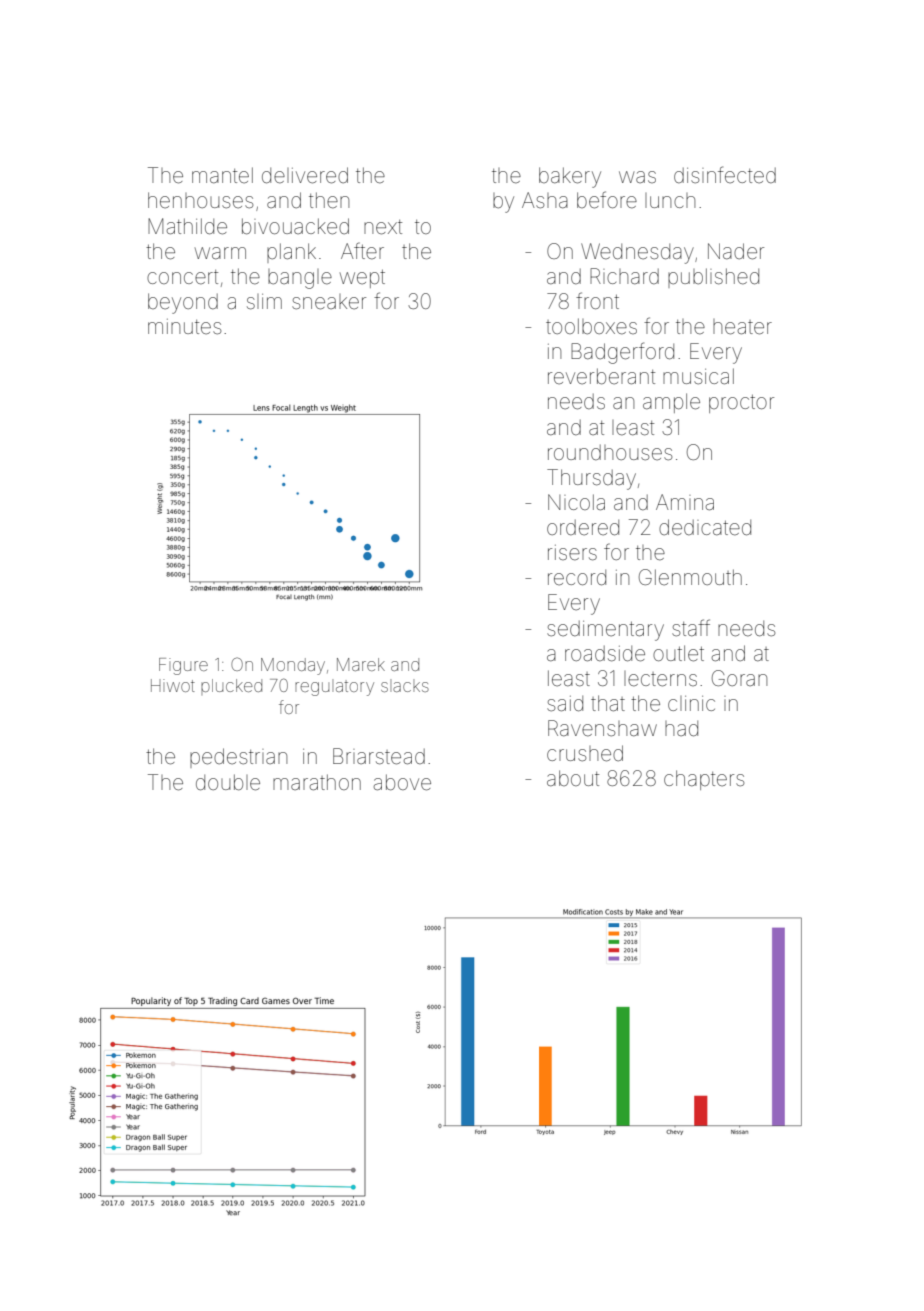 The height and width of the screenshot is (1311, 924). What do you see at coordinates (329, 302) in the screenshot?
I see `sneaker` at bounding box center [329, 302].
